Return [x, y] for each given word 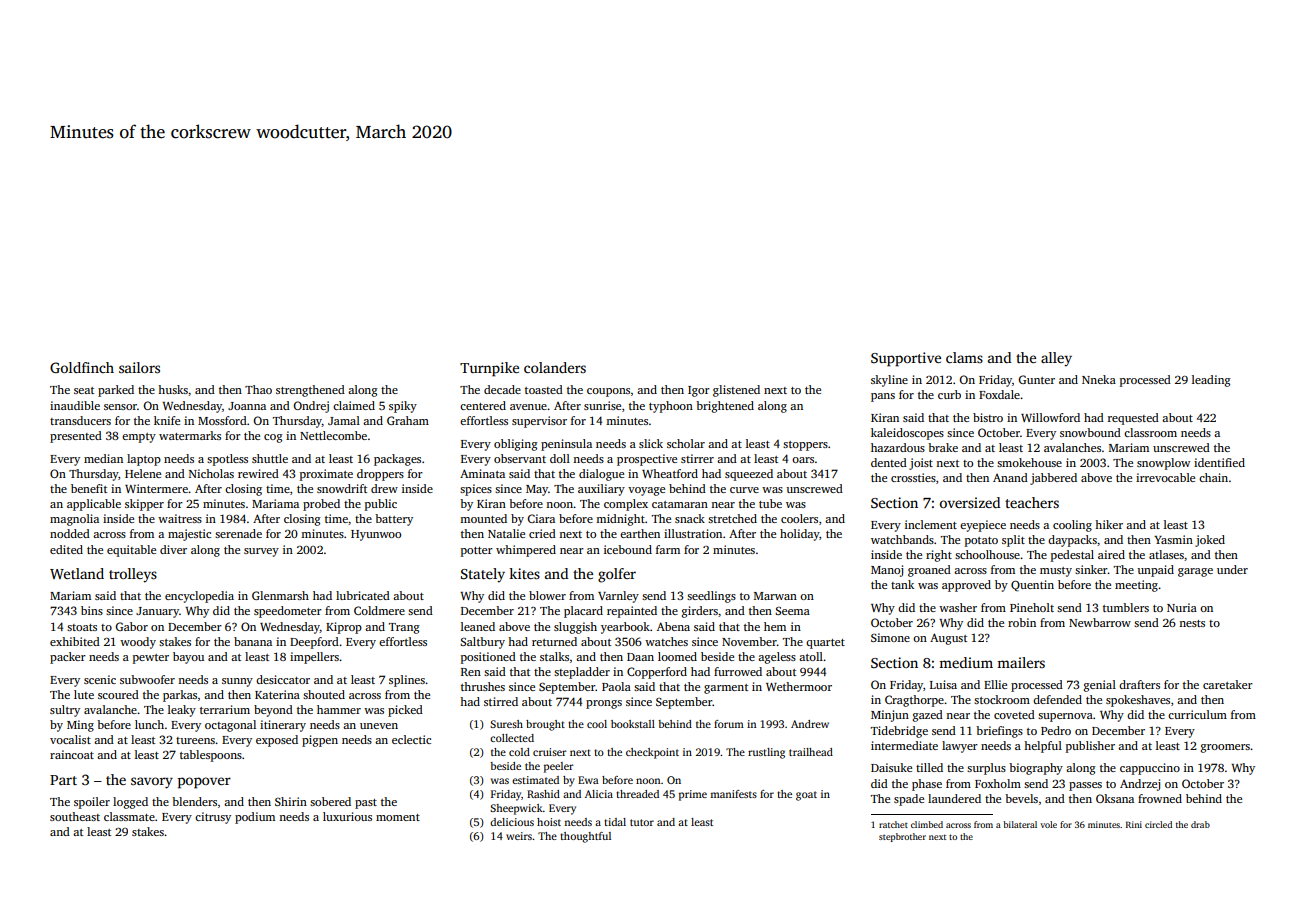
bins [92, 610]
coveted [1014, 714]
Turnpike [489, 369]
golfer [617, 575]
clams [964, 357]
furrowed [738, 671]
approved [966, 586]
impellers [314, 658]
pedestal [1072, 556]
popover [204, 783]
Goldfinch [82, 367]
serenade [238, 533]
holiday [799, 535]
